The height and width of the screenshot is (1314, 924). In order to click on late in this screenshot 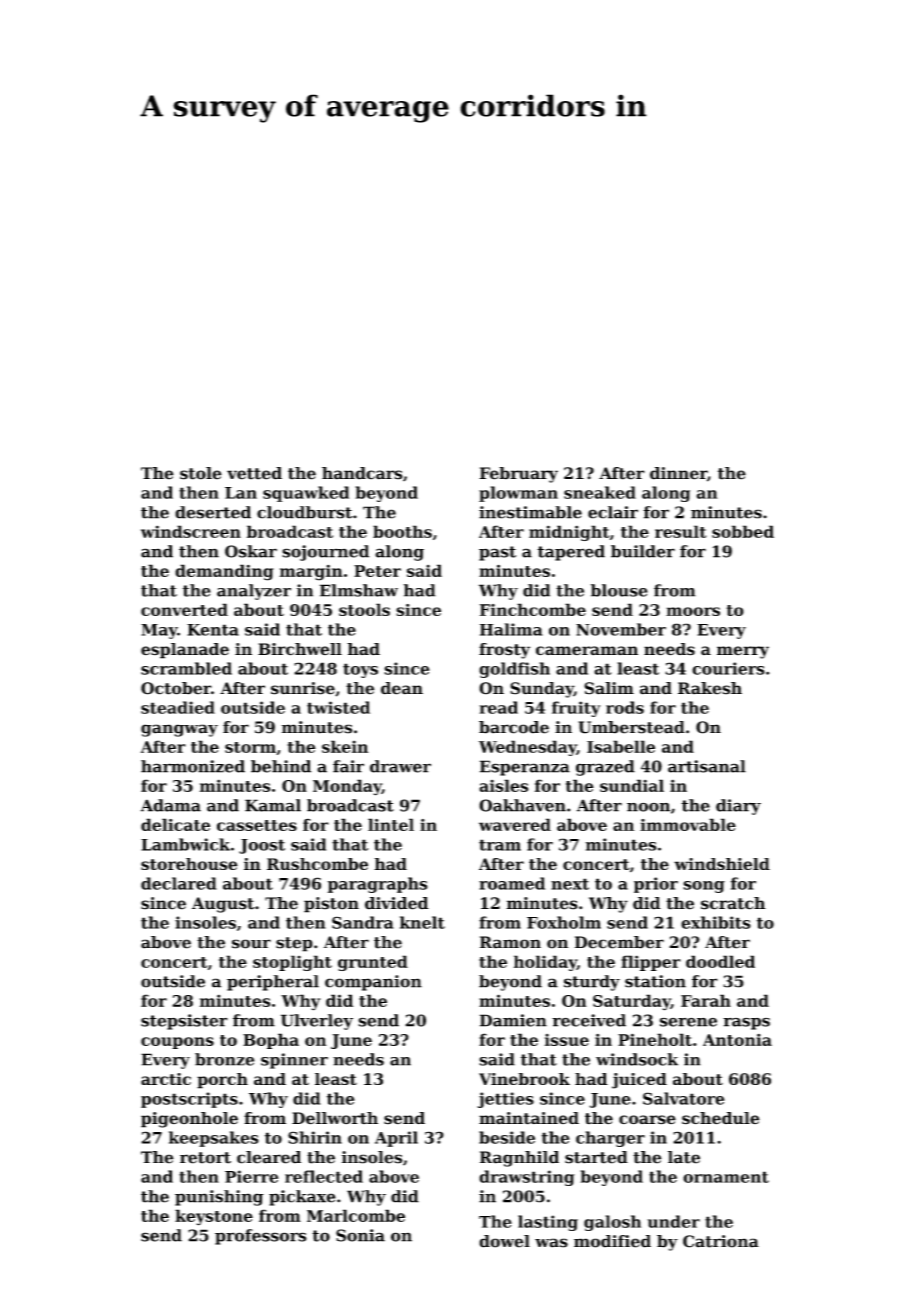, I will do `click(684, 1157)`.
